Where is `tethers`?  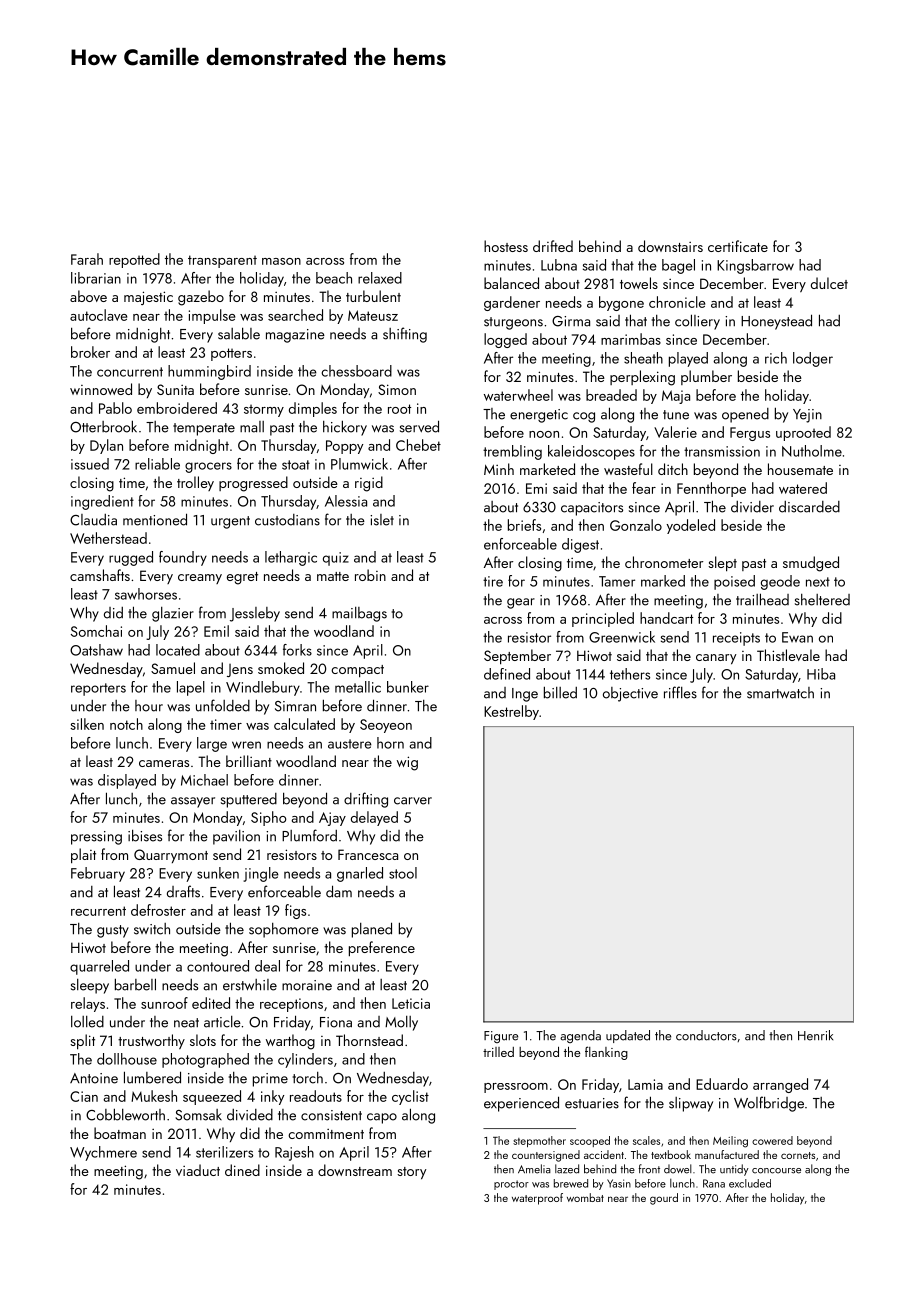
tethers is located at coordinates (630, 674).
